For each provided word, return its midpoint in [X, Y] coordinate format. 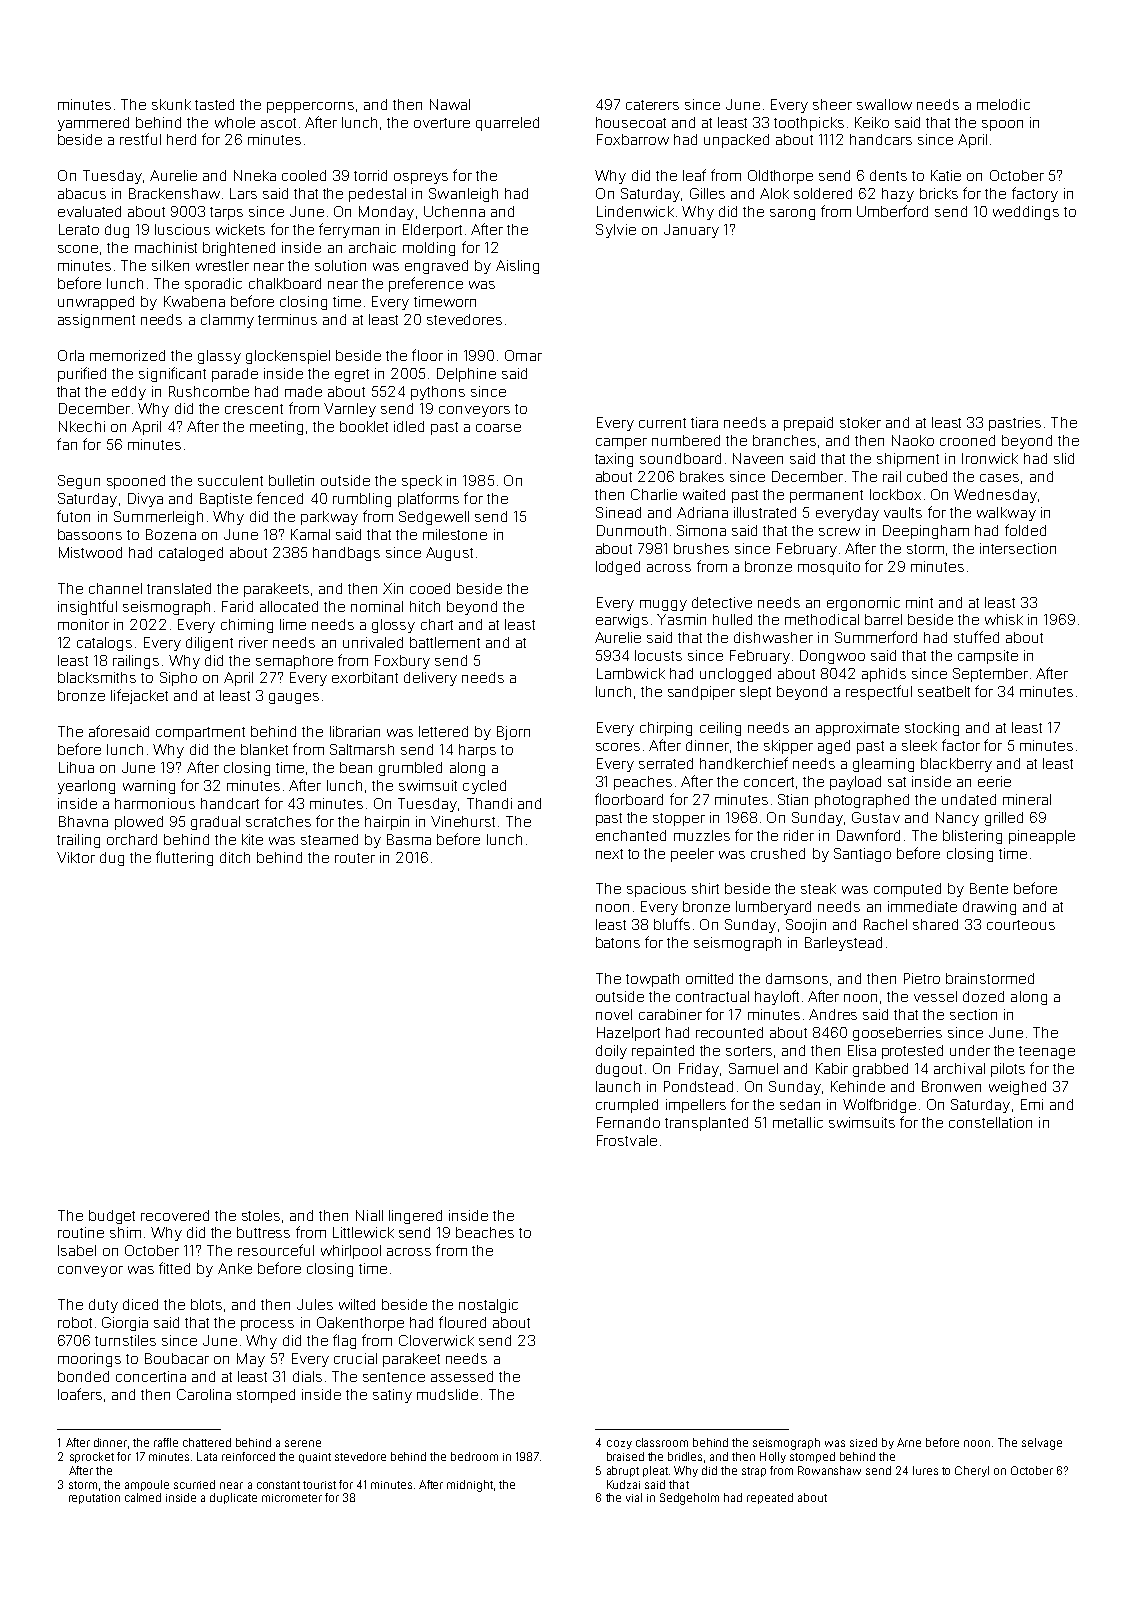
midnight [470, 1486]
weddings [1026, 213]
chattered [207, 1442]
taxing [614, 460]
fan [67, 444]
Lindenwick [635, 211]
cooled [304, 175]
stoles [261, 1215]
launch [618, 1086]
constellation [990, 1122]
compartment [200, 733]
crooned [967, 440]
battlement [445, 642]
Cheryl [972, 1471]
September [990, 675]
